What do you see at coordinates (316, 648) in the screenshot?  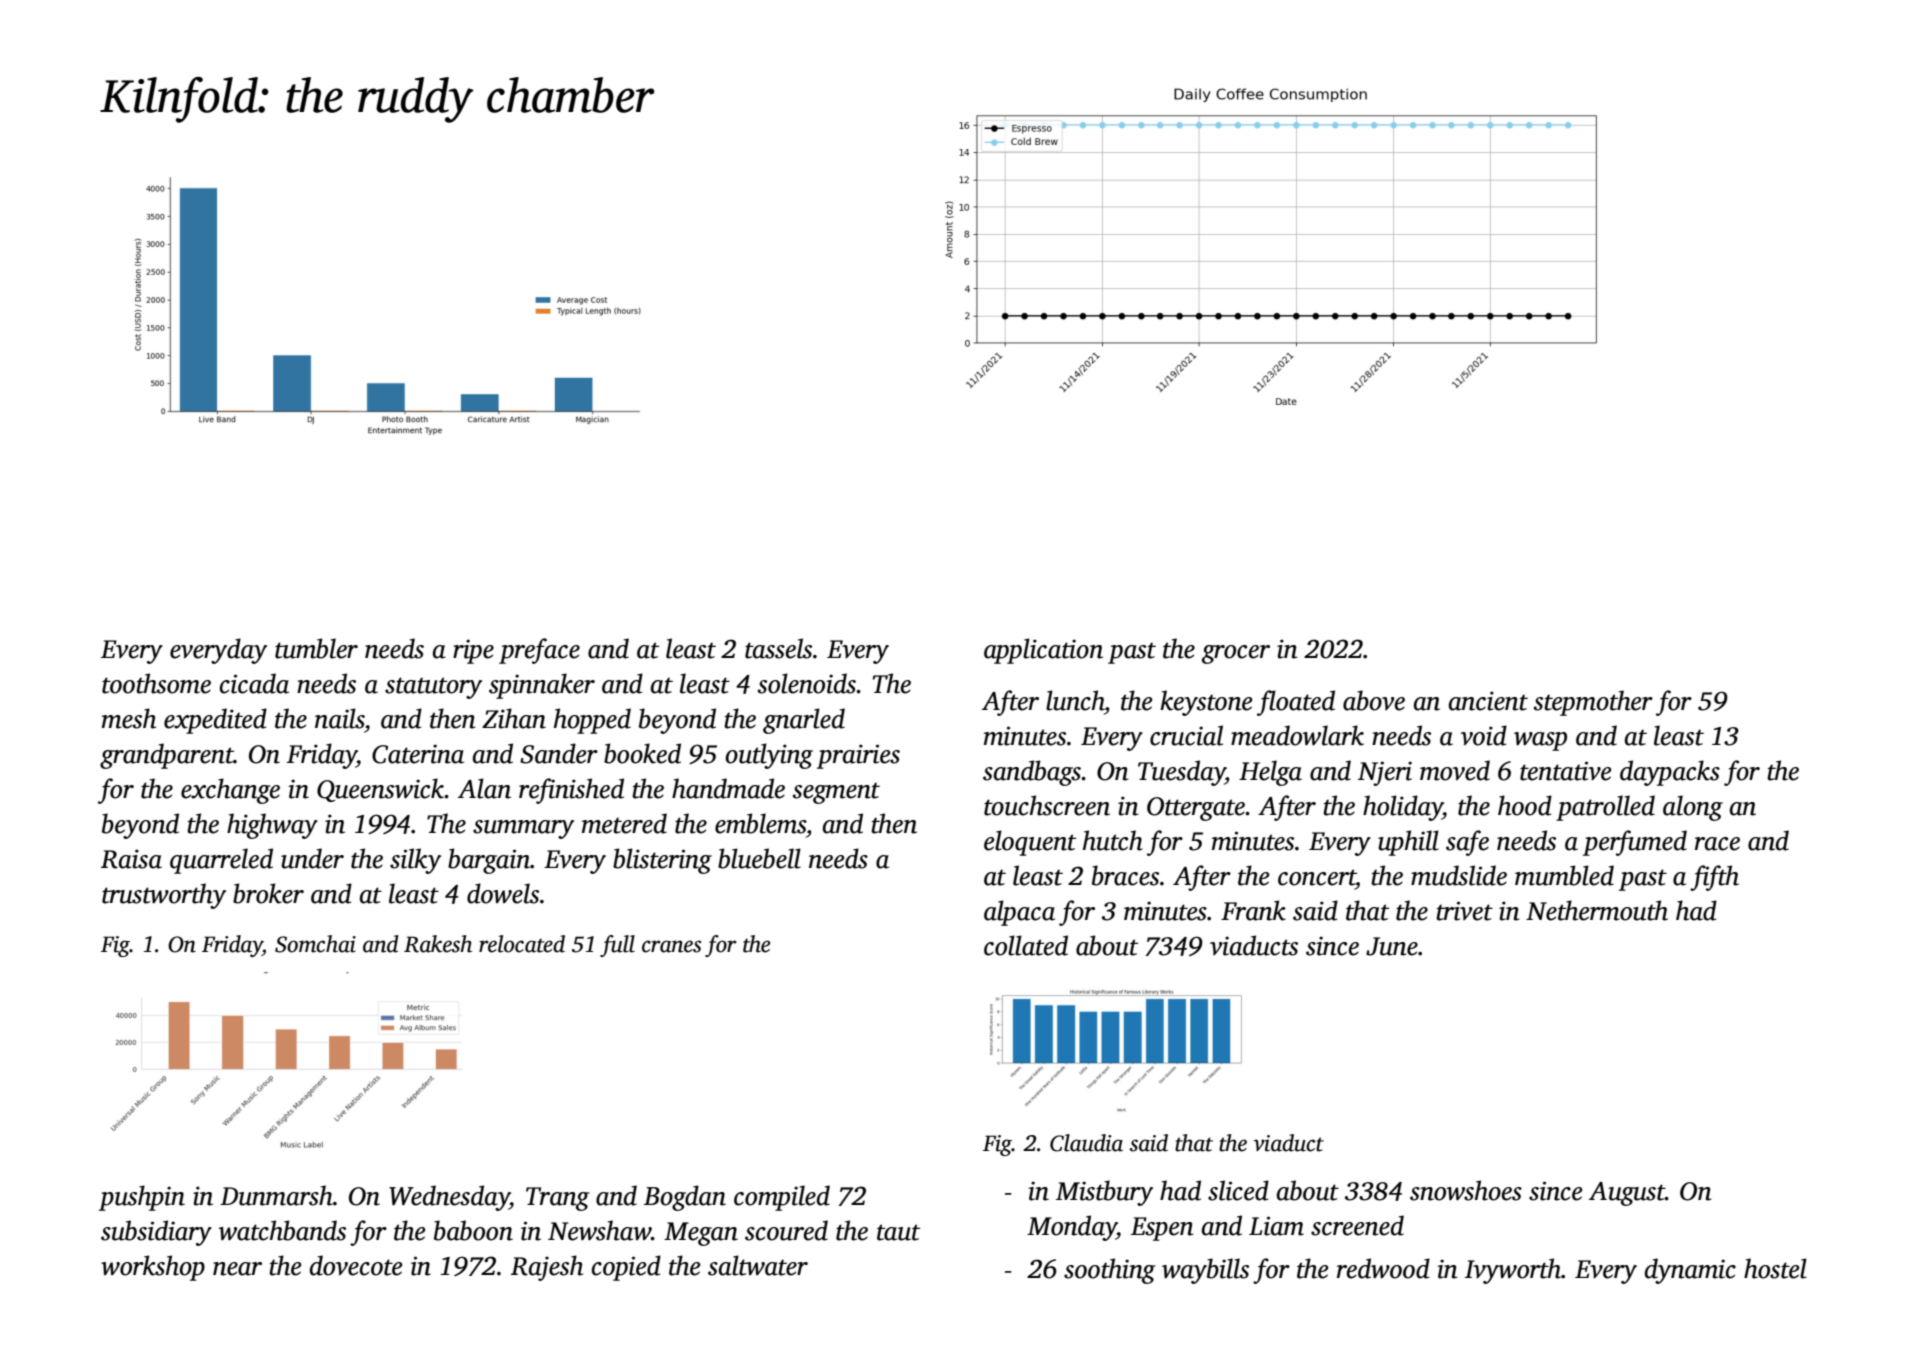 I see `tumbler` at bounding box center [316, 648].
